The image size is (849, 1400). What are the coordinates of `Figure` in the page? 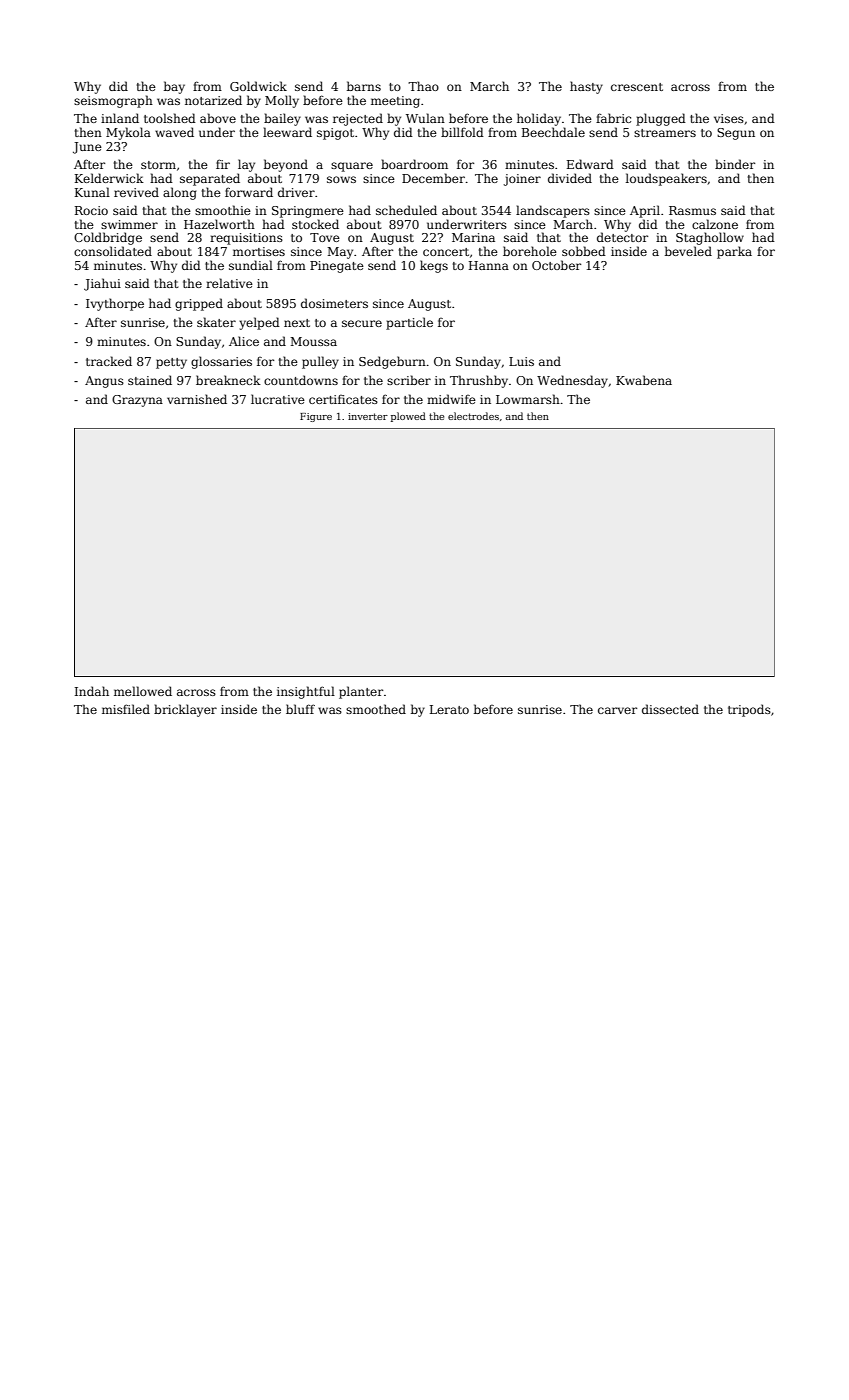 It's located at (316, 417).
